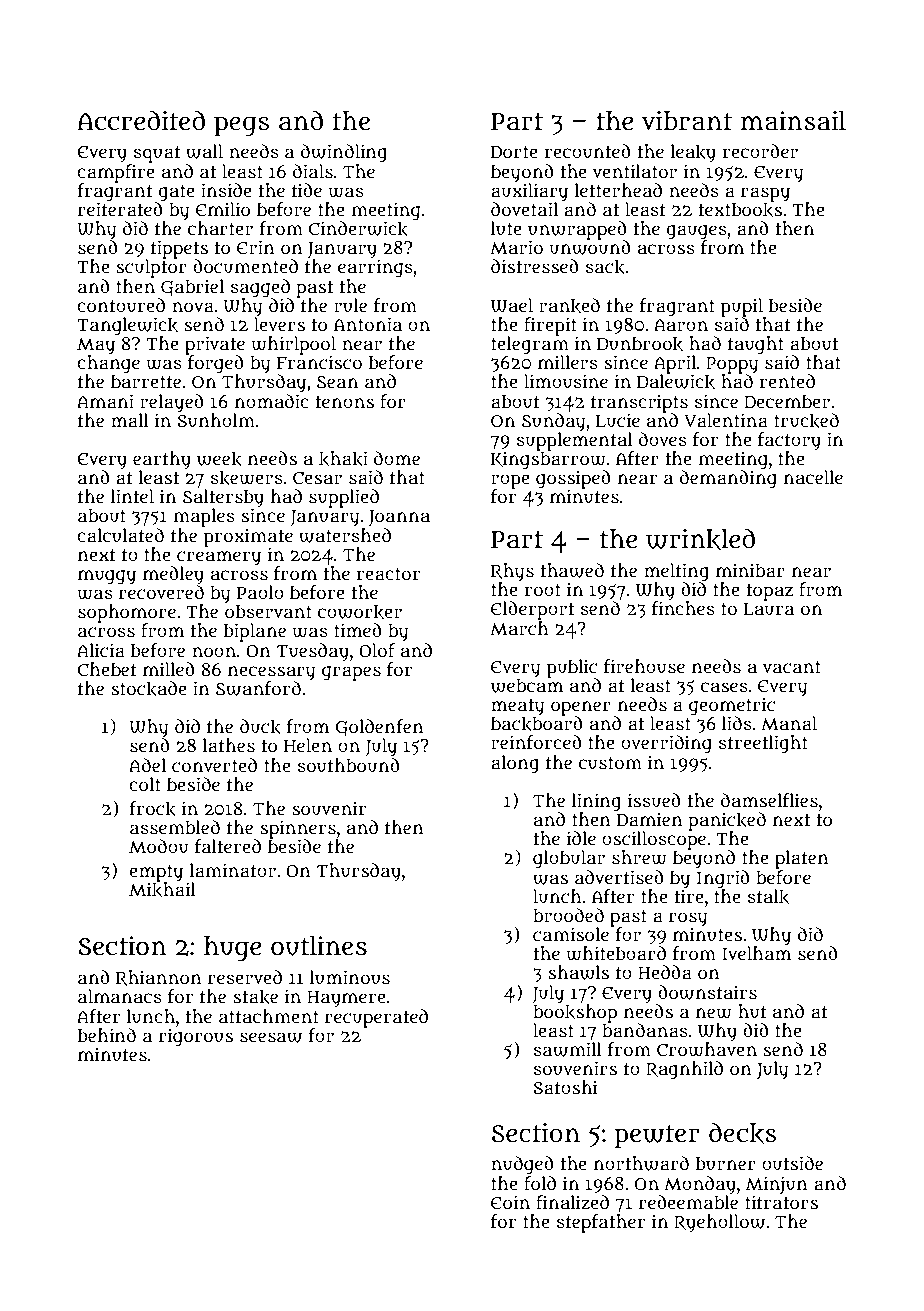  Describe the element at coordinates (173, 575) in the screenshot. I see `medley` at that location.
